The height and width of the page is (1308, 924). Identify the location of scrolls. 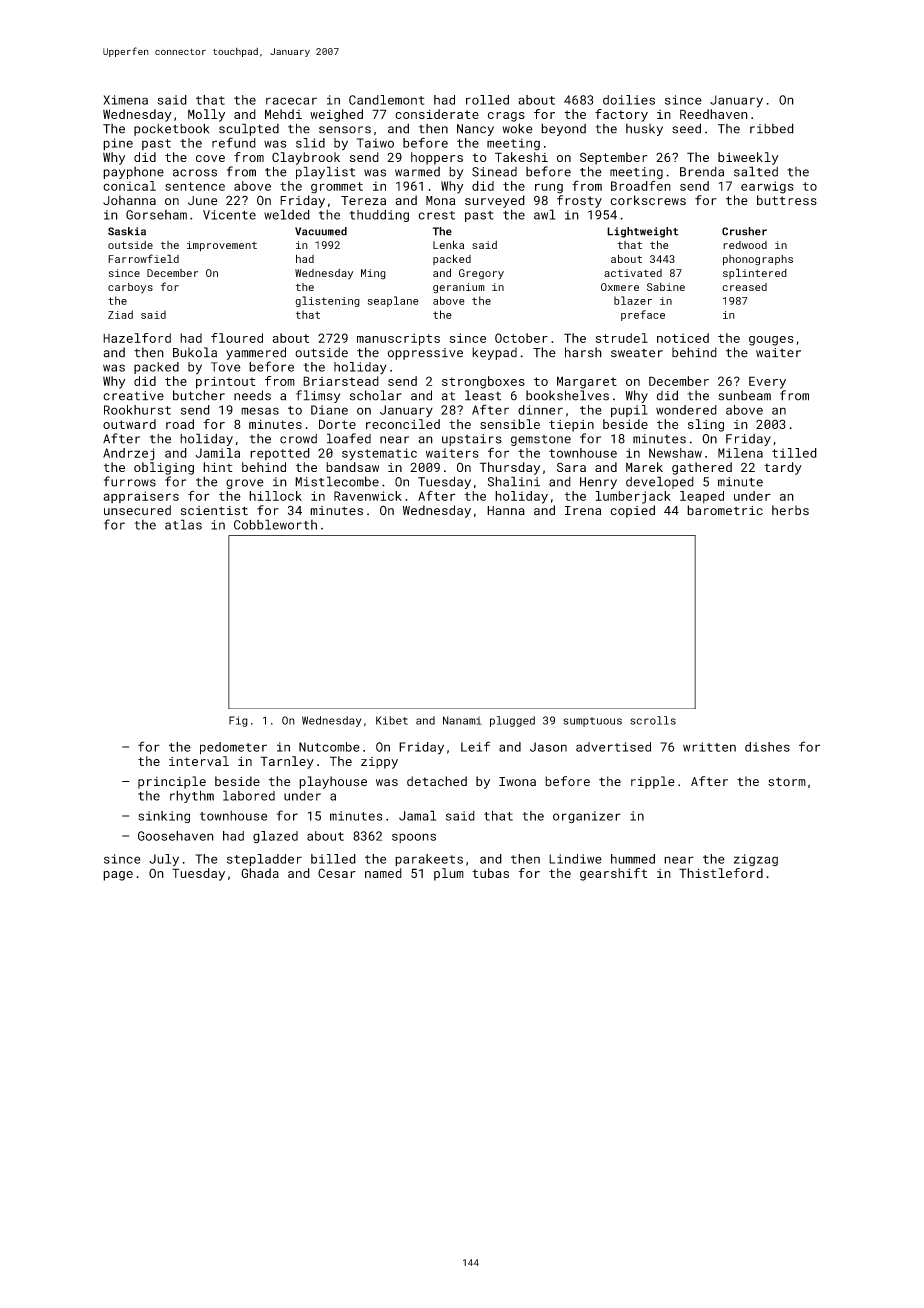
(653, 720).
